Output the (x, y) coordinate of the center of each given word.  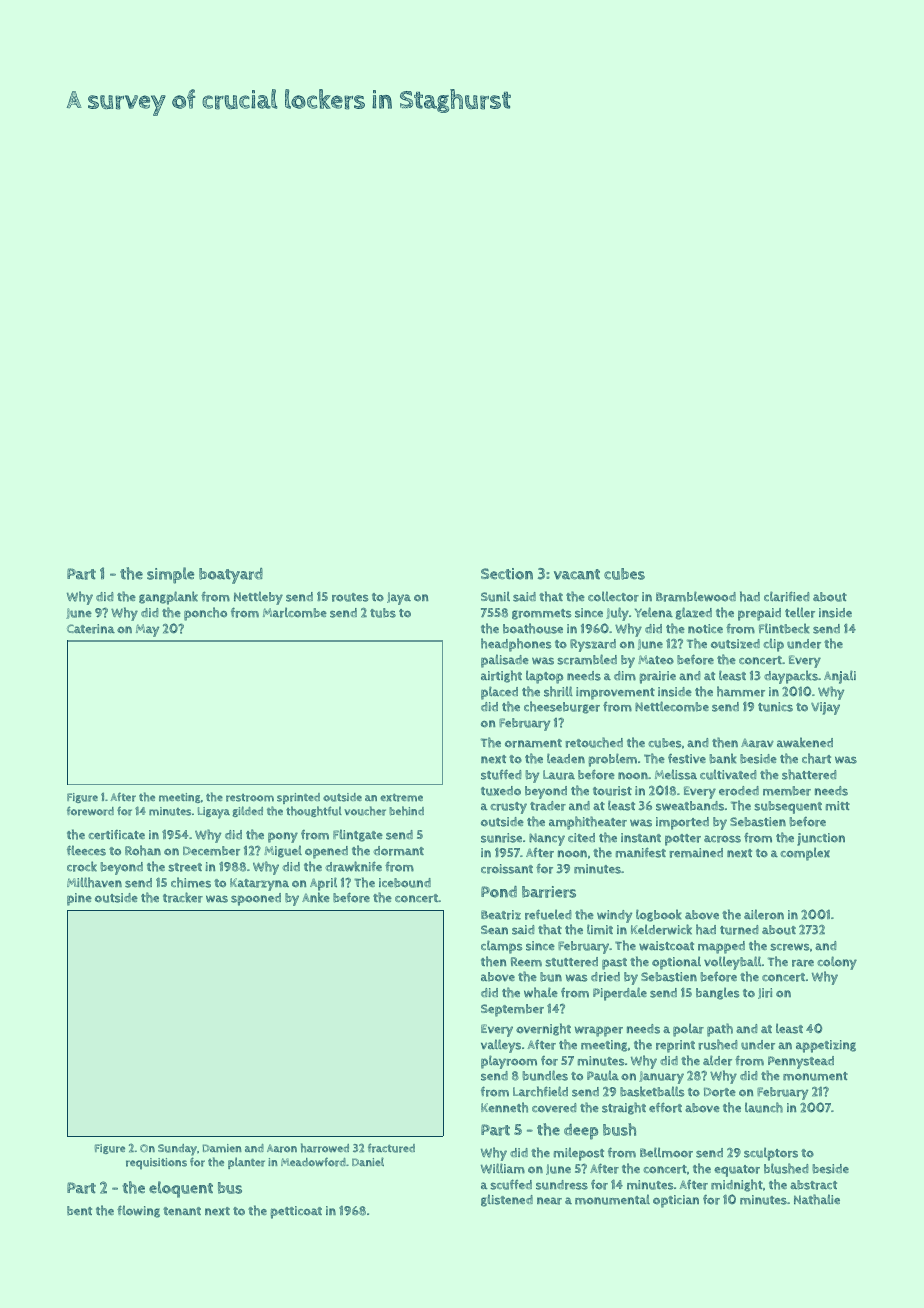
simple (170, 575)
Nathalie (817, 1199)
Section (507, 574)
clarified (787, 596)
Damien (222, 1148)
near (549, 1201)
